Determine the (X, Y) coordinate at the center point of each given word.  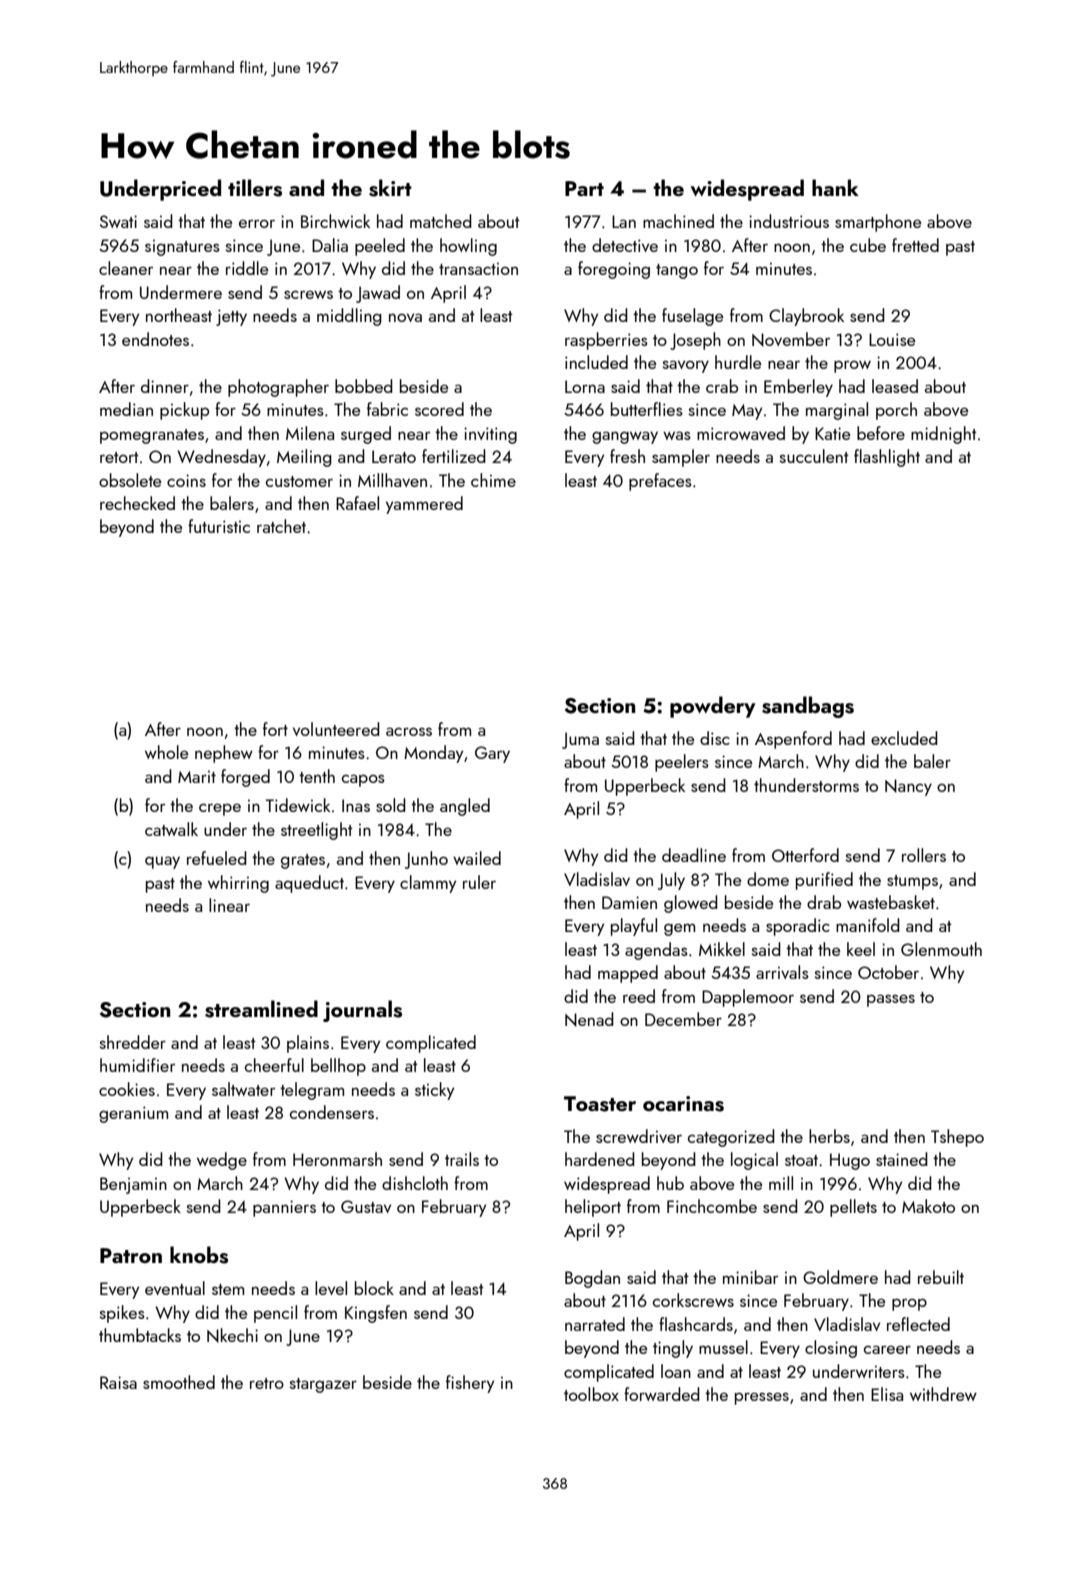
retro (267, 1383)
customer (299, 481)
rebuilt (941, 1277)
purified (824, 881)
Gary (492, 754)
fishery (470, 1384)
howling (468, 247)
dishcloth (415, 1183)
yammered (424, 505)
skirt (390, 188)
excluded (904, 738)
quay (162, 862)
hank (835, 187)
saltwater (243, 1089)
